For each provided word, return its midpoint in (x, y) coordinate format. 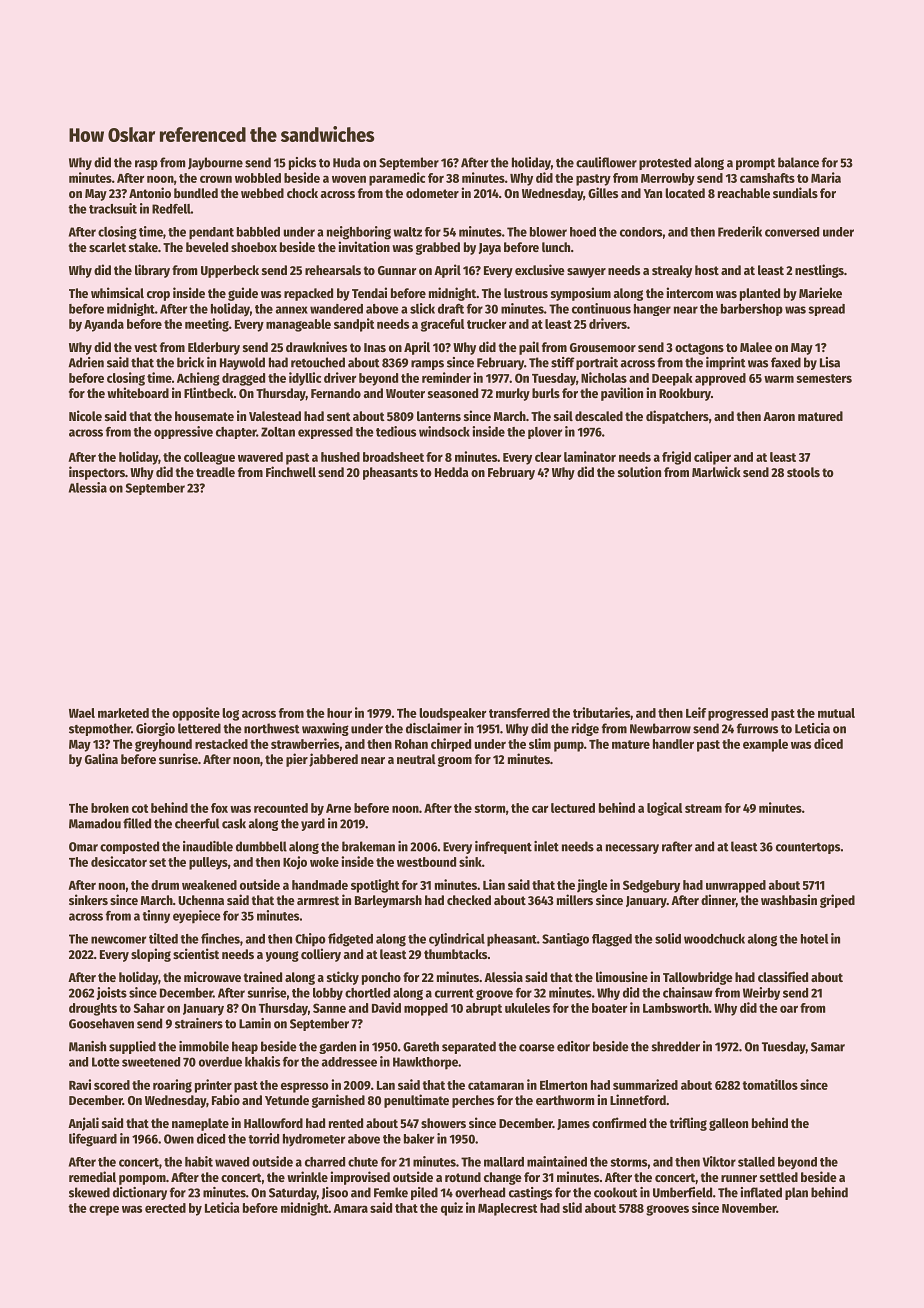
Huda (347, 162)
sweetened (151, 1062)
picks (302, 163)
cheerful (197, 823)
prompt (755, 164)
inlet (546, 846)
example (765, 745)
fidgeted (350, 940)
